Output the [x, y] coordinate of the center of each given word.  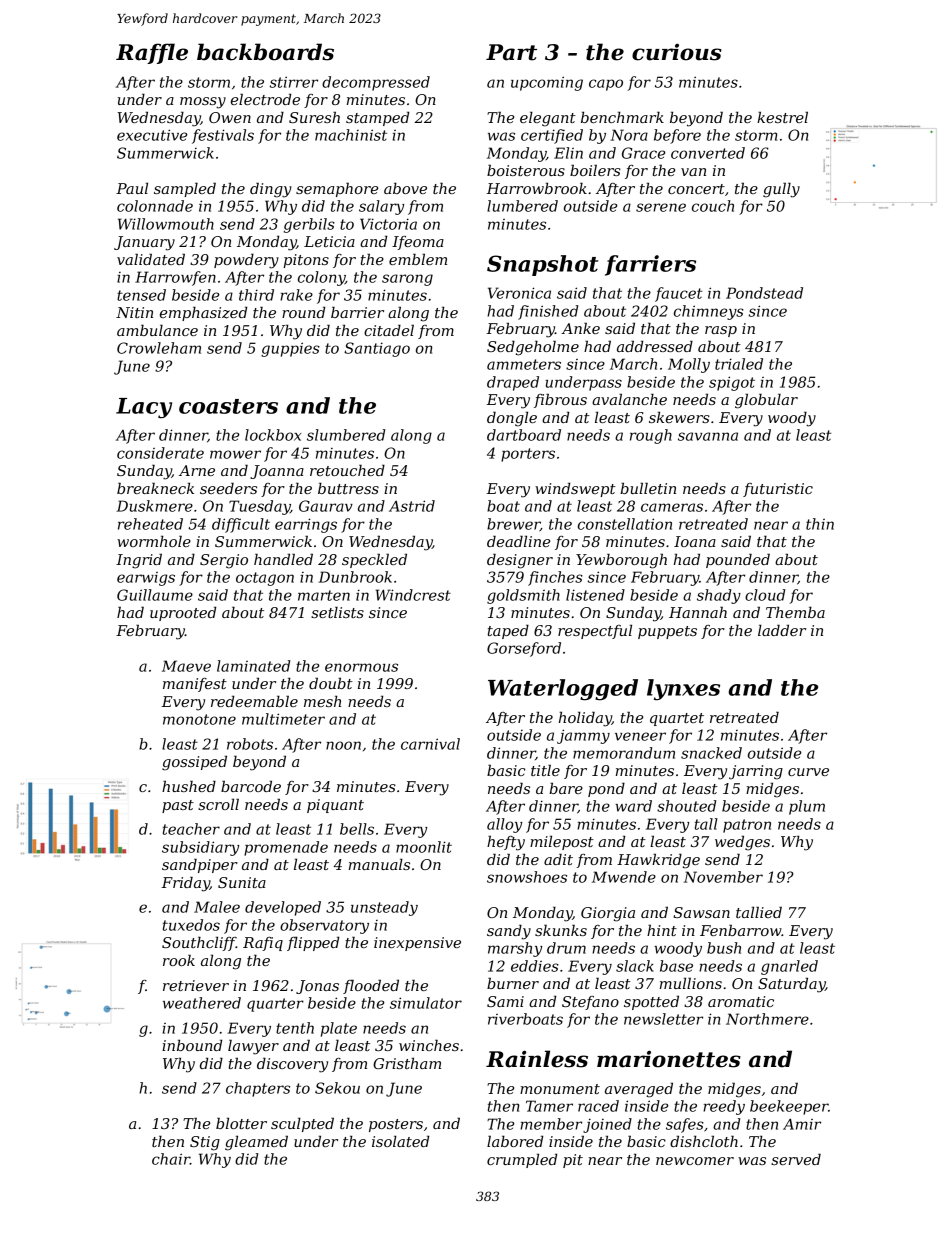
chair [171, 1159]
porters [528, 455]
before [677, 136]
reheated [150, 524]
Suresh [314, 117]
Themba [795, 612]
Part [511, 52]
